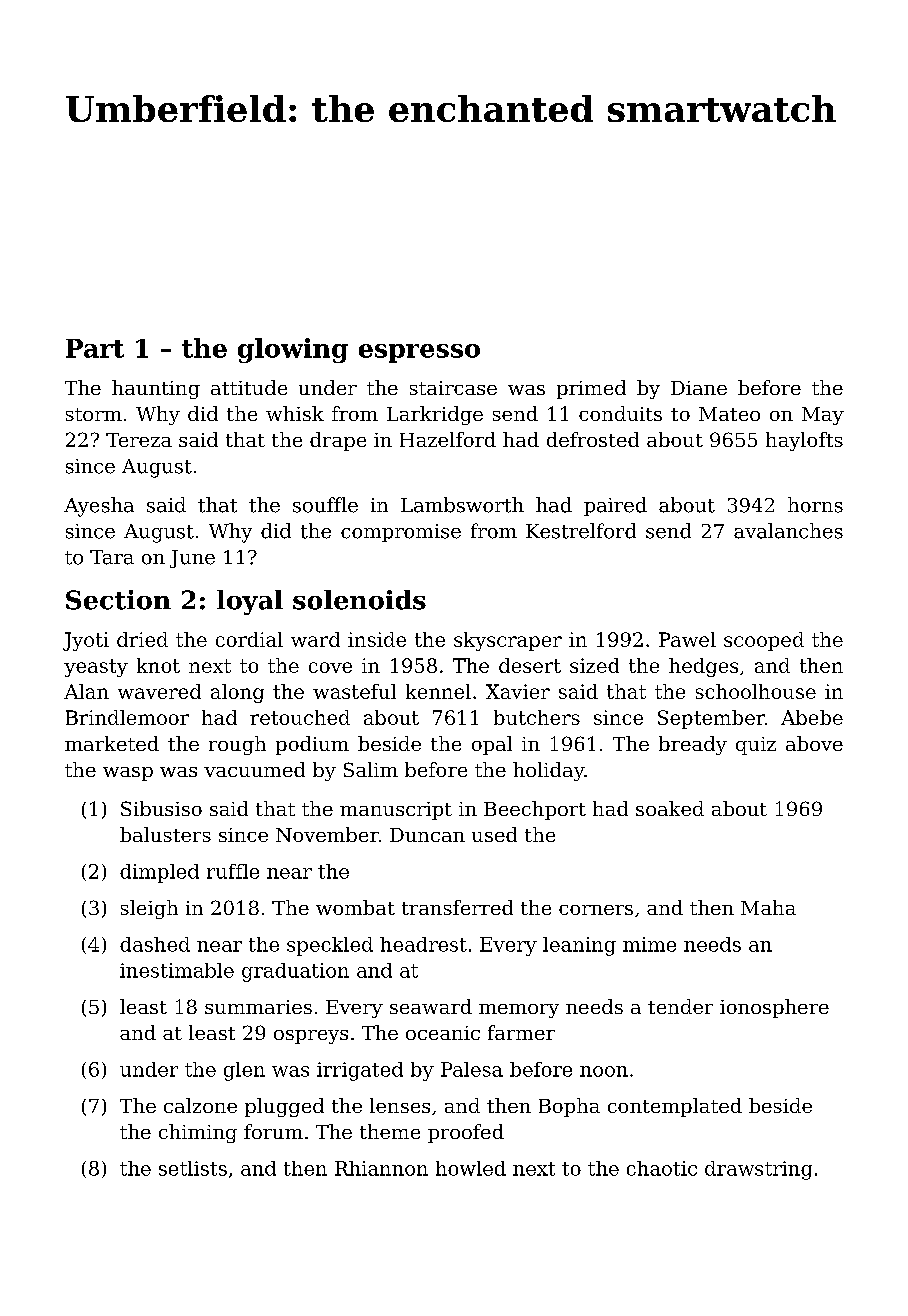 The width and height of the page is (908, 1316). What do you see at coordinates (94, 414) in the page?
I see `storm` at bounding box center [94, 414].
